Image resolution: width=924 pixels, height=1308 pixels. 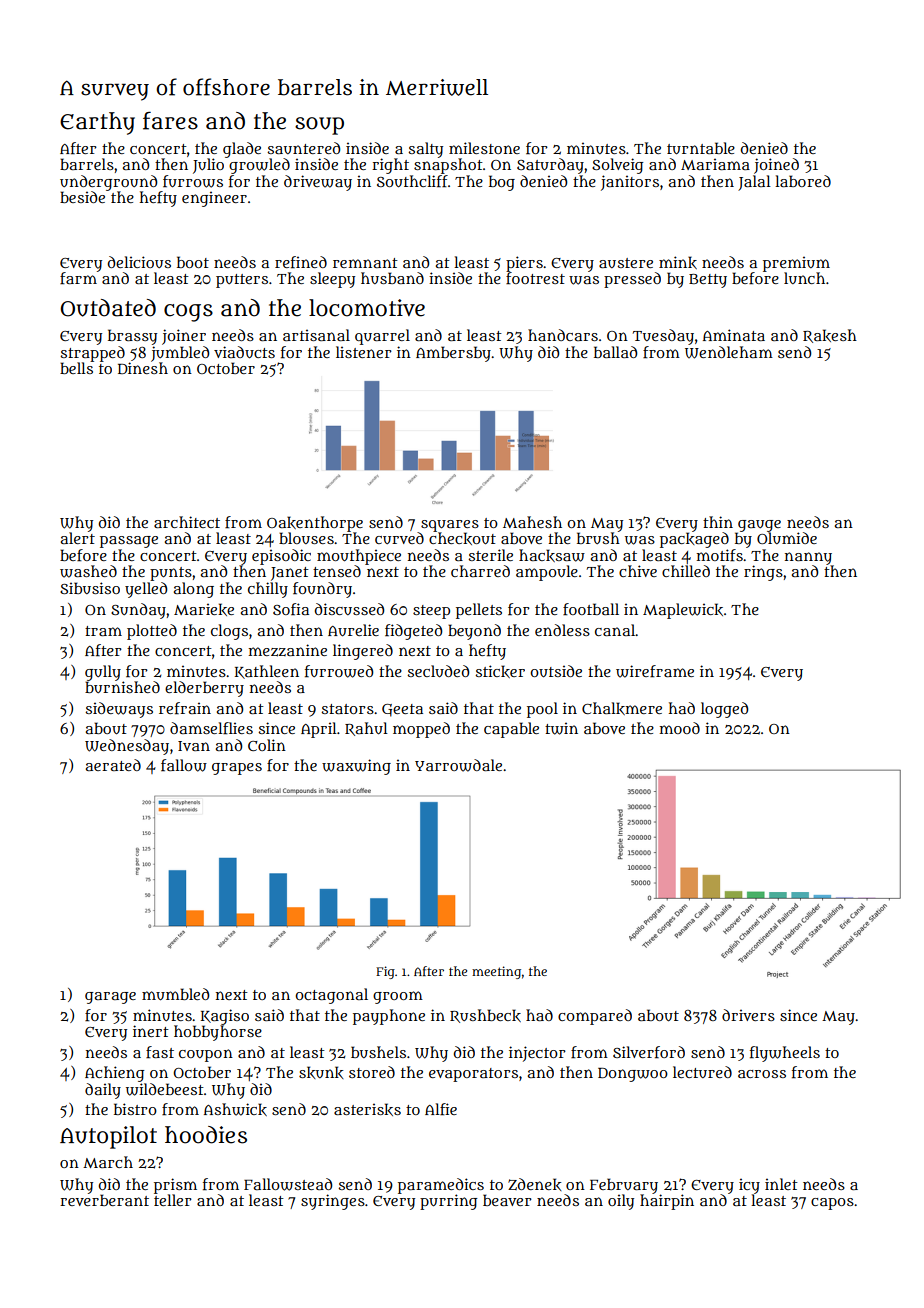 I want to click on drivers, so click(x=748, y=1015).
